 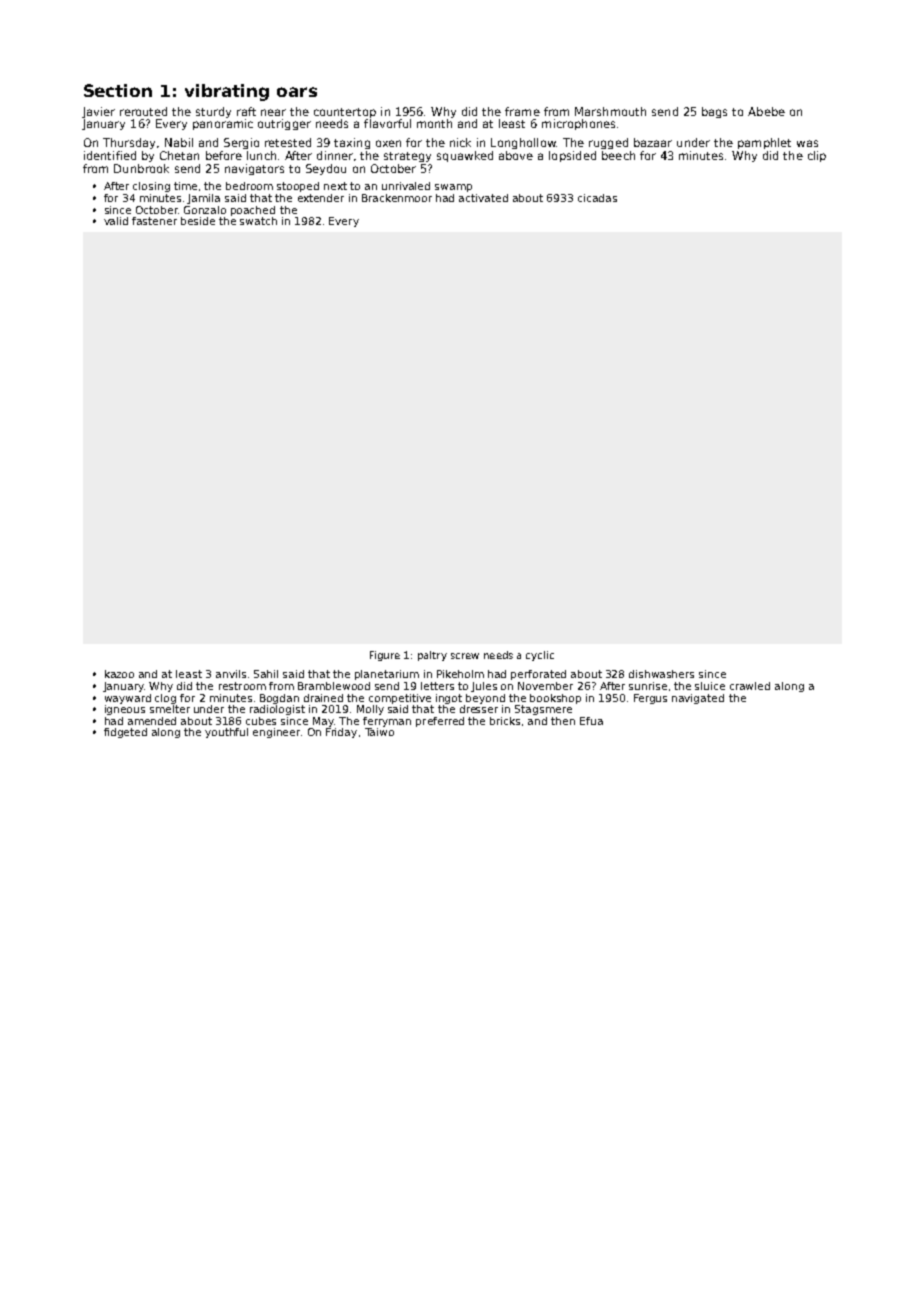 What do you see at coordinates (714, 112) in the screenshot?
I see `bags` at bounding box center [714, 112].
